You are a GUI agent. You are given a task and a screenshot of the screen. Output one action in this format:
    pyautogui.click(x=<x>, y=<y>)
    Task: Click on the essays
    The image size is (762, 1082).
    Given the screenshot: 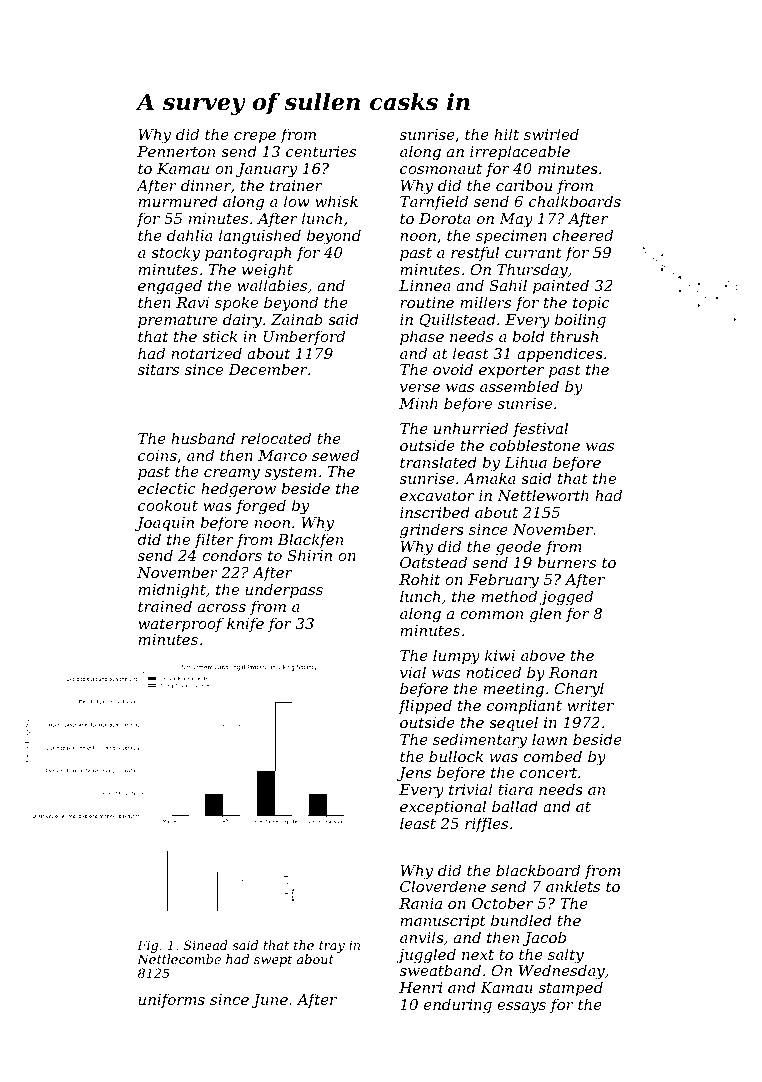 What is the action you would take?
    pyautogui.click(x=521, y=1008)
